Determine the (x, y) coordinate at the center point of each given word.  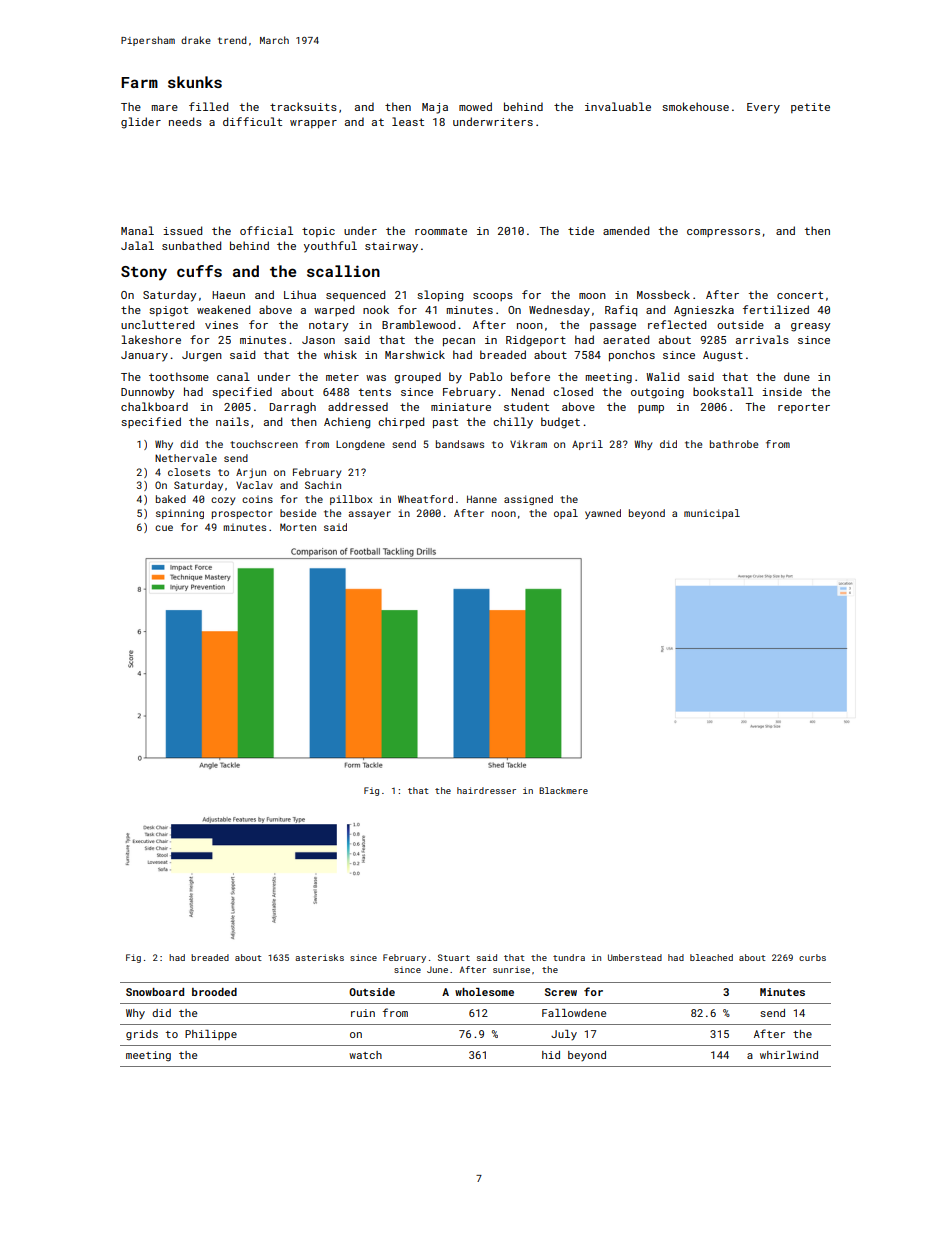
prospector (242, 514)
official (266, 230)
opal (566, 514)
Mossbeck (663, 294)
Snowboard (155, 992)
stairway (391, 247)
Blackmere (563, 790)
